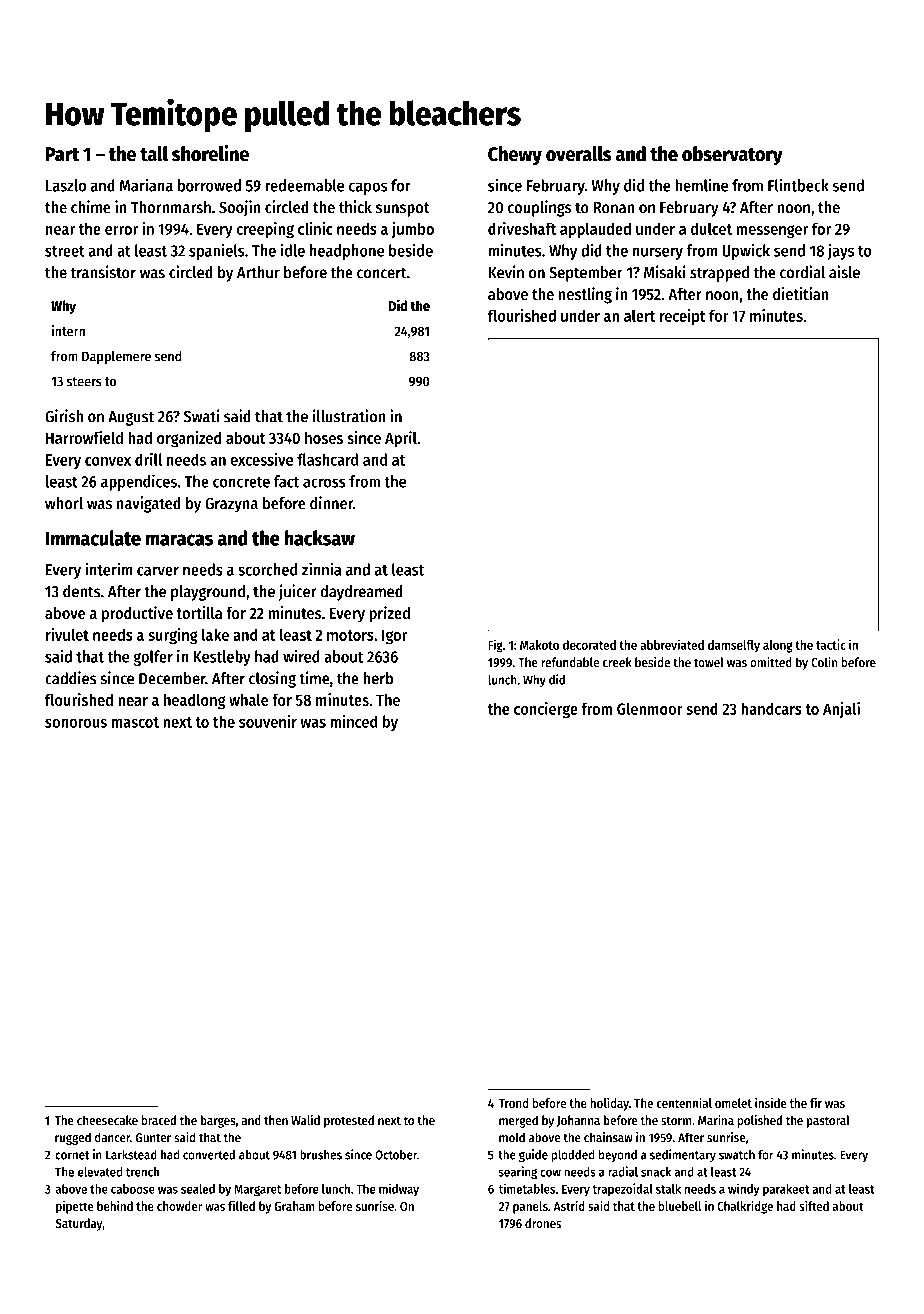 The image size is (924, 1314). I want to click on souvenir, so click(268, 721).
